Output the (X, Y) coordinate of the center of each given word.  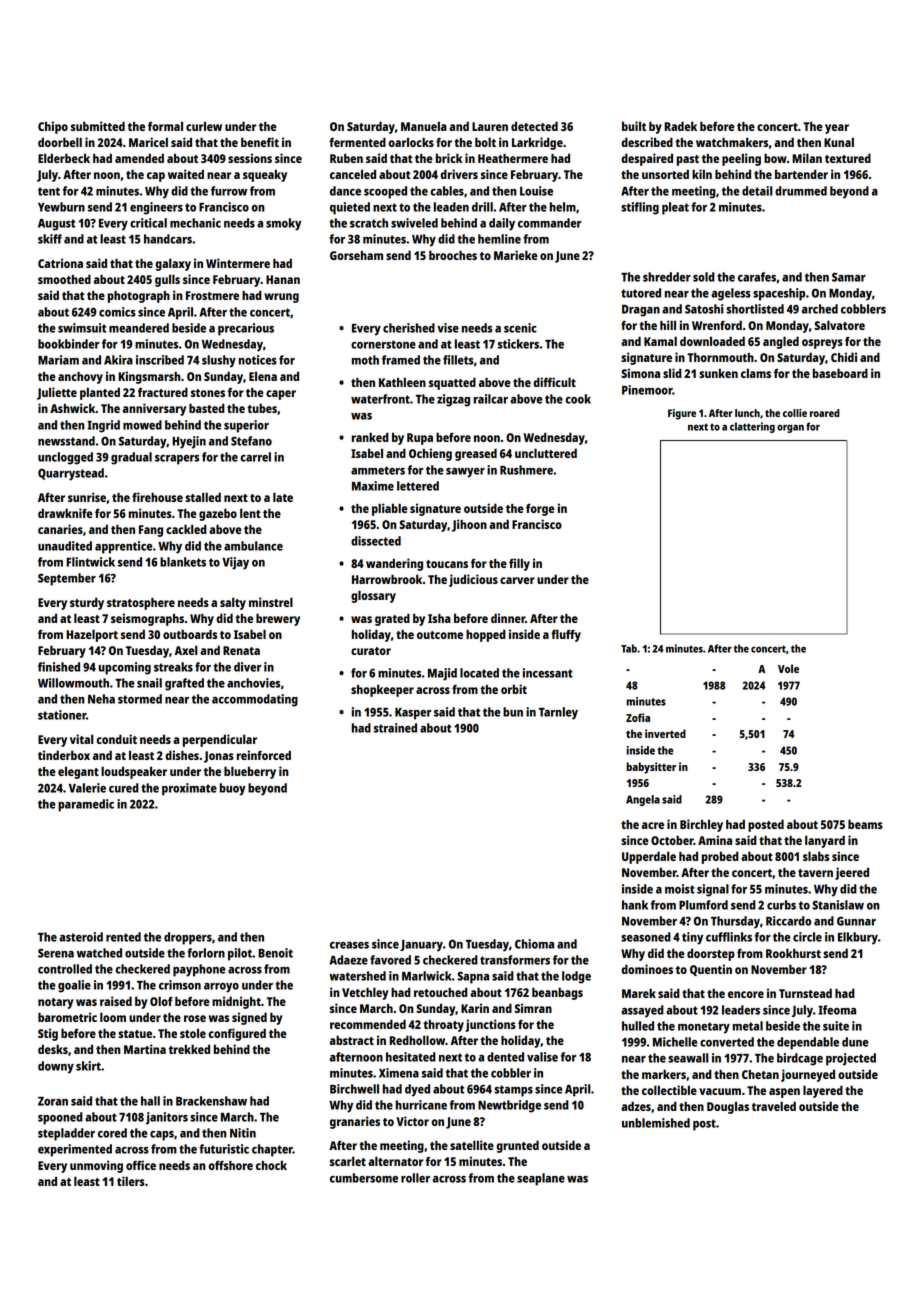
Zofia (638, 717)
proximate (189, 789)
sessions (250, 158)
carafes (757, 277)
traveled (774, 1106)
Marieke (516, 255)
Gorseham (356, 255)
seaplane (541, 1179)
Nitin (243, 1133)
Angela (643, 800)
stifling (640, 208)
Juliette (57, 393)
